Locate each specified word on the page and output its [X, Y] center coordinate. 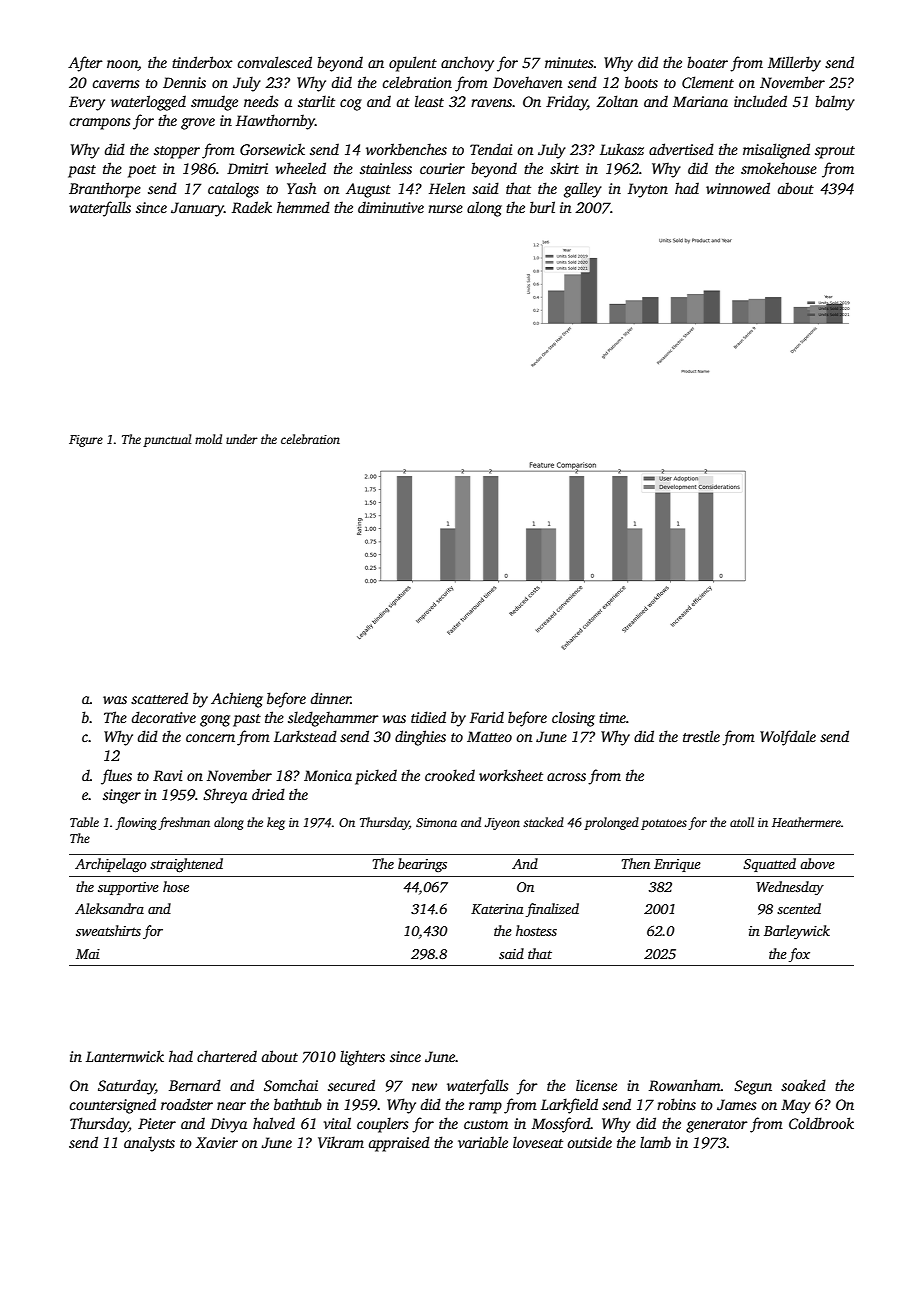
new [424, 1087]
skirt [564, 168]
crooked [450, 775]
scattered [159, 698]
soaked [803, 1085]
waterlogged [148, 103]
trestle [701, 736]
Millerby [794, 64]
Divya [228, 1125]
